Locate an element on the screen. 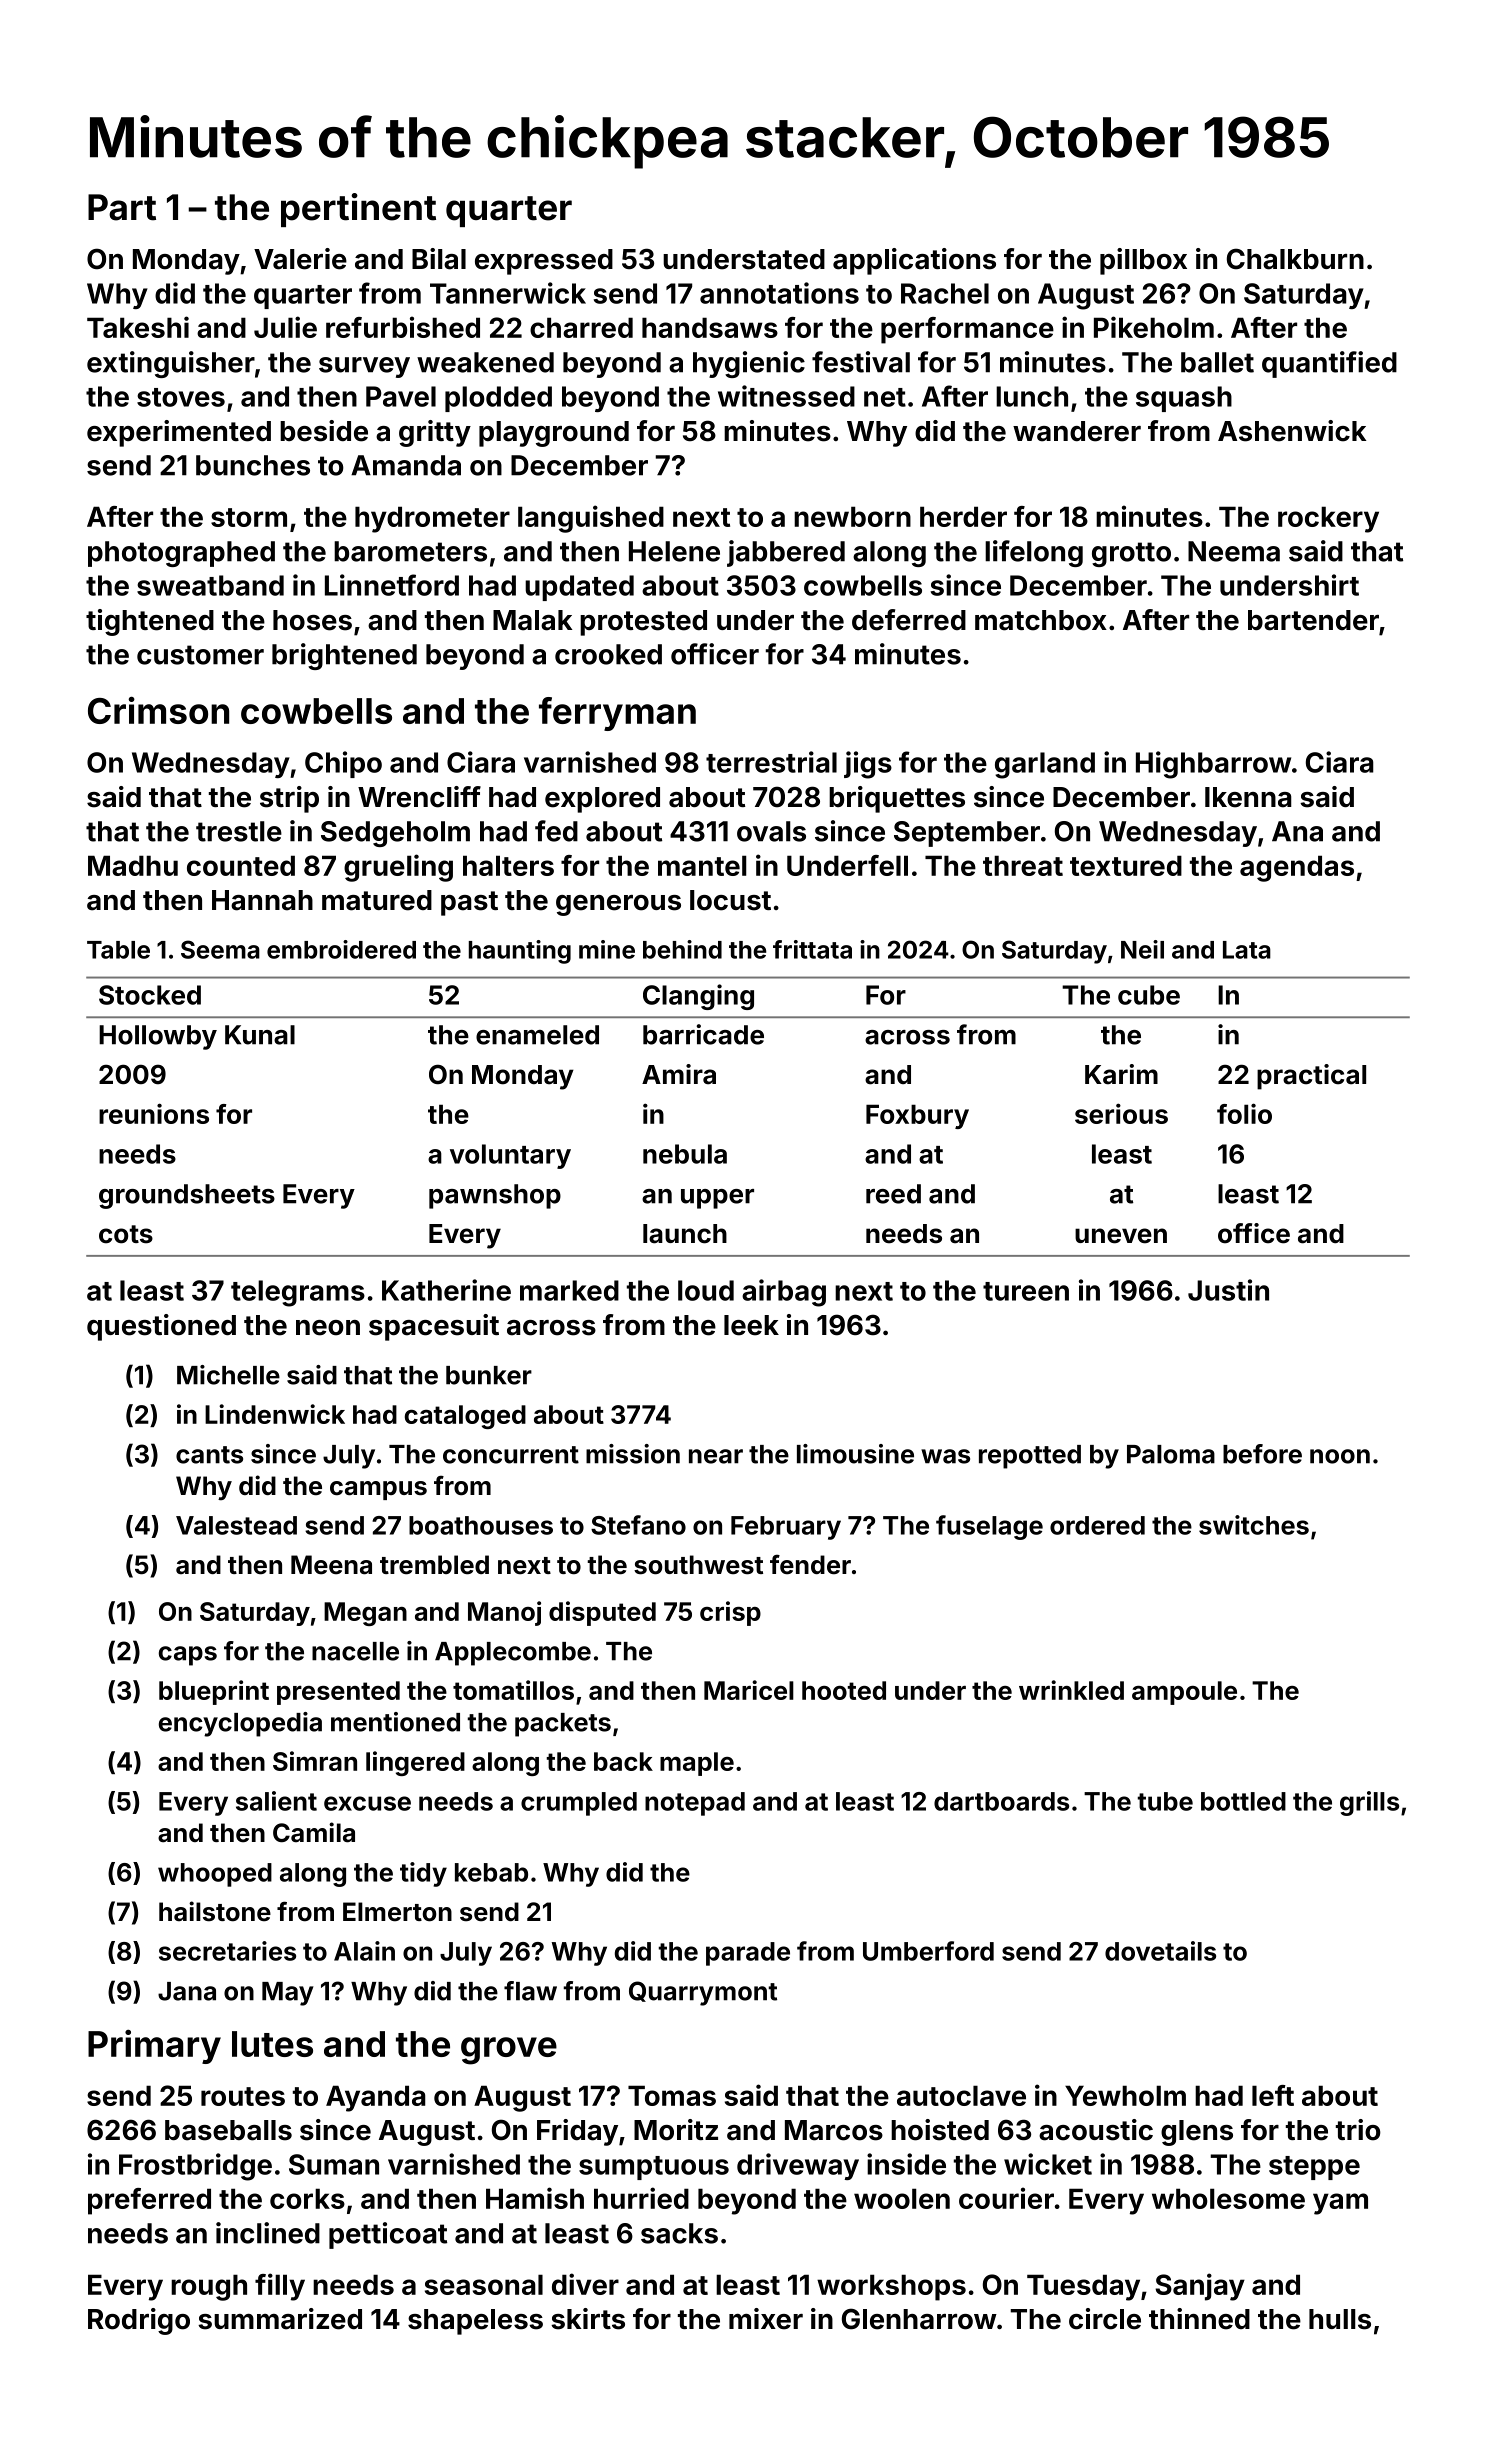 The width and height of the screenshot is (1496, 2464). summarized is located at coordinates (280, 2319).
